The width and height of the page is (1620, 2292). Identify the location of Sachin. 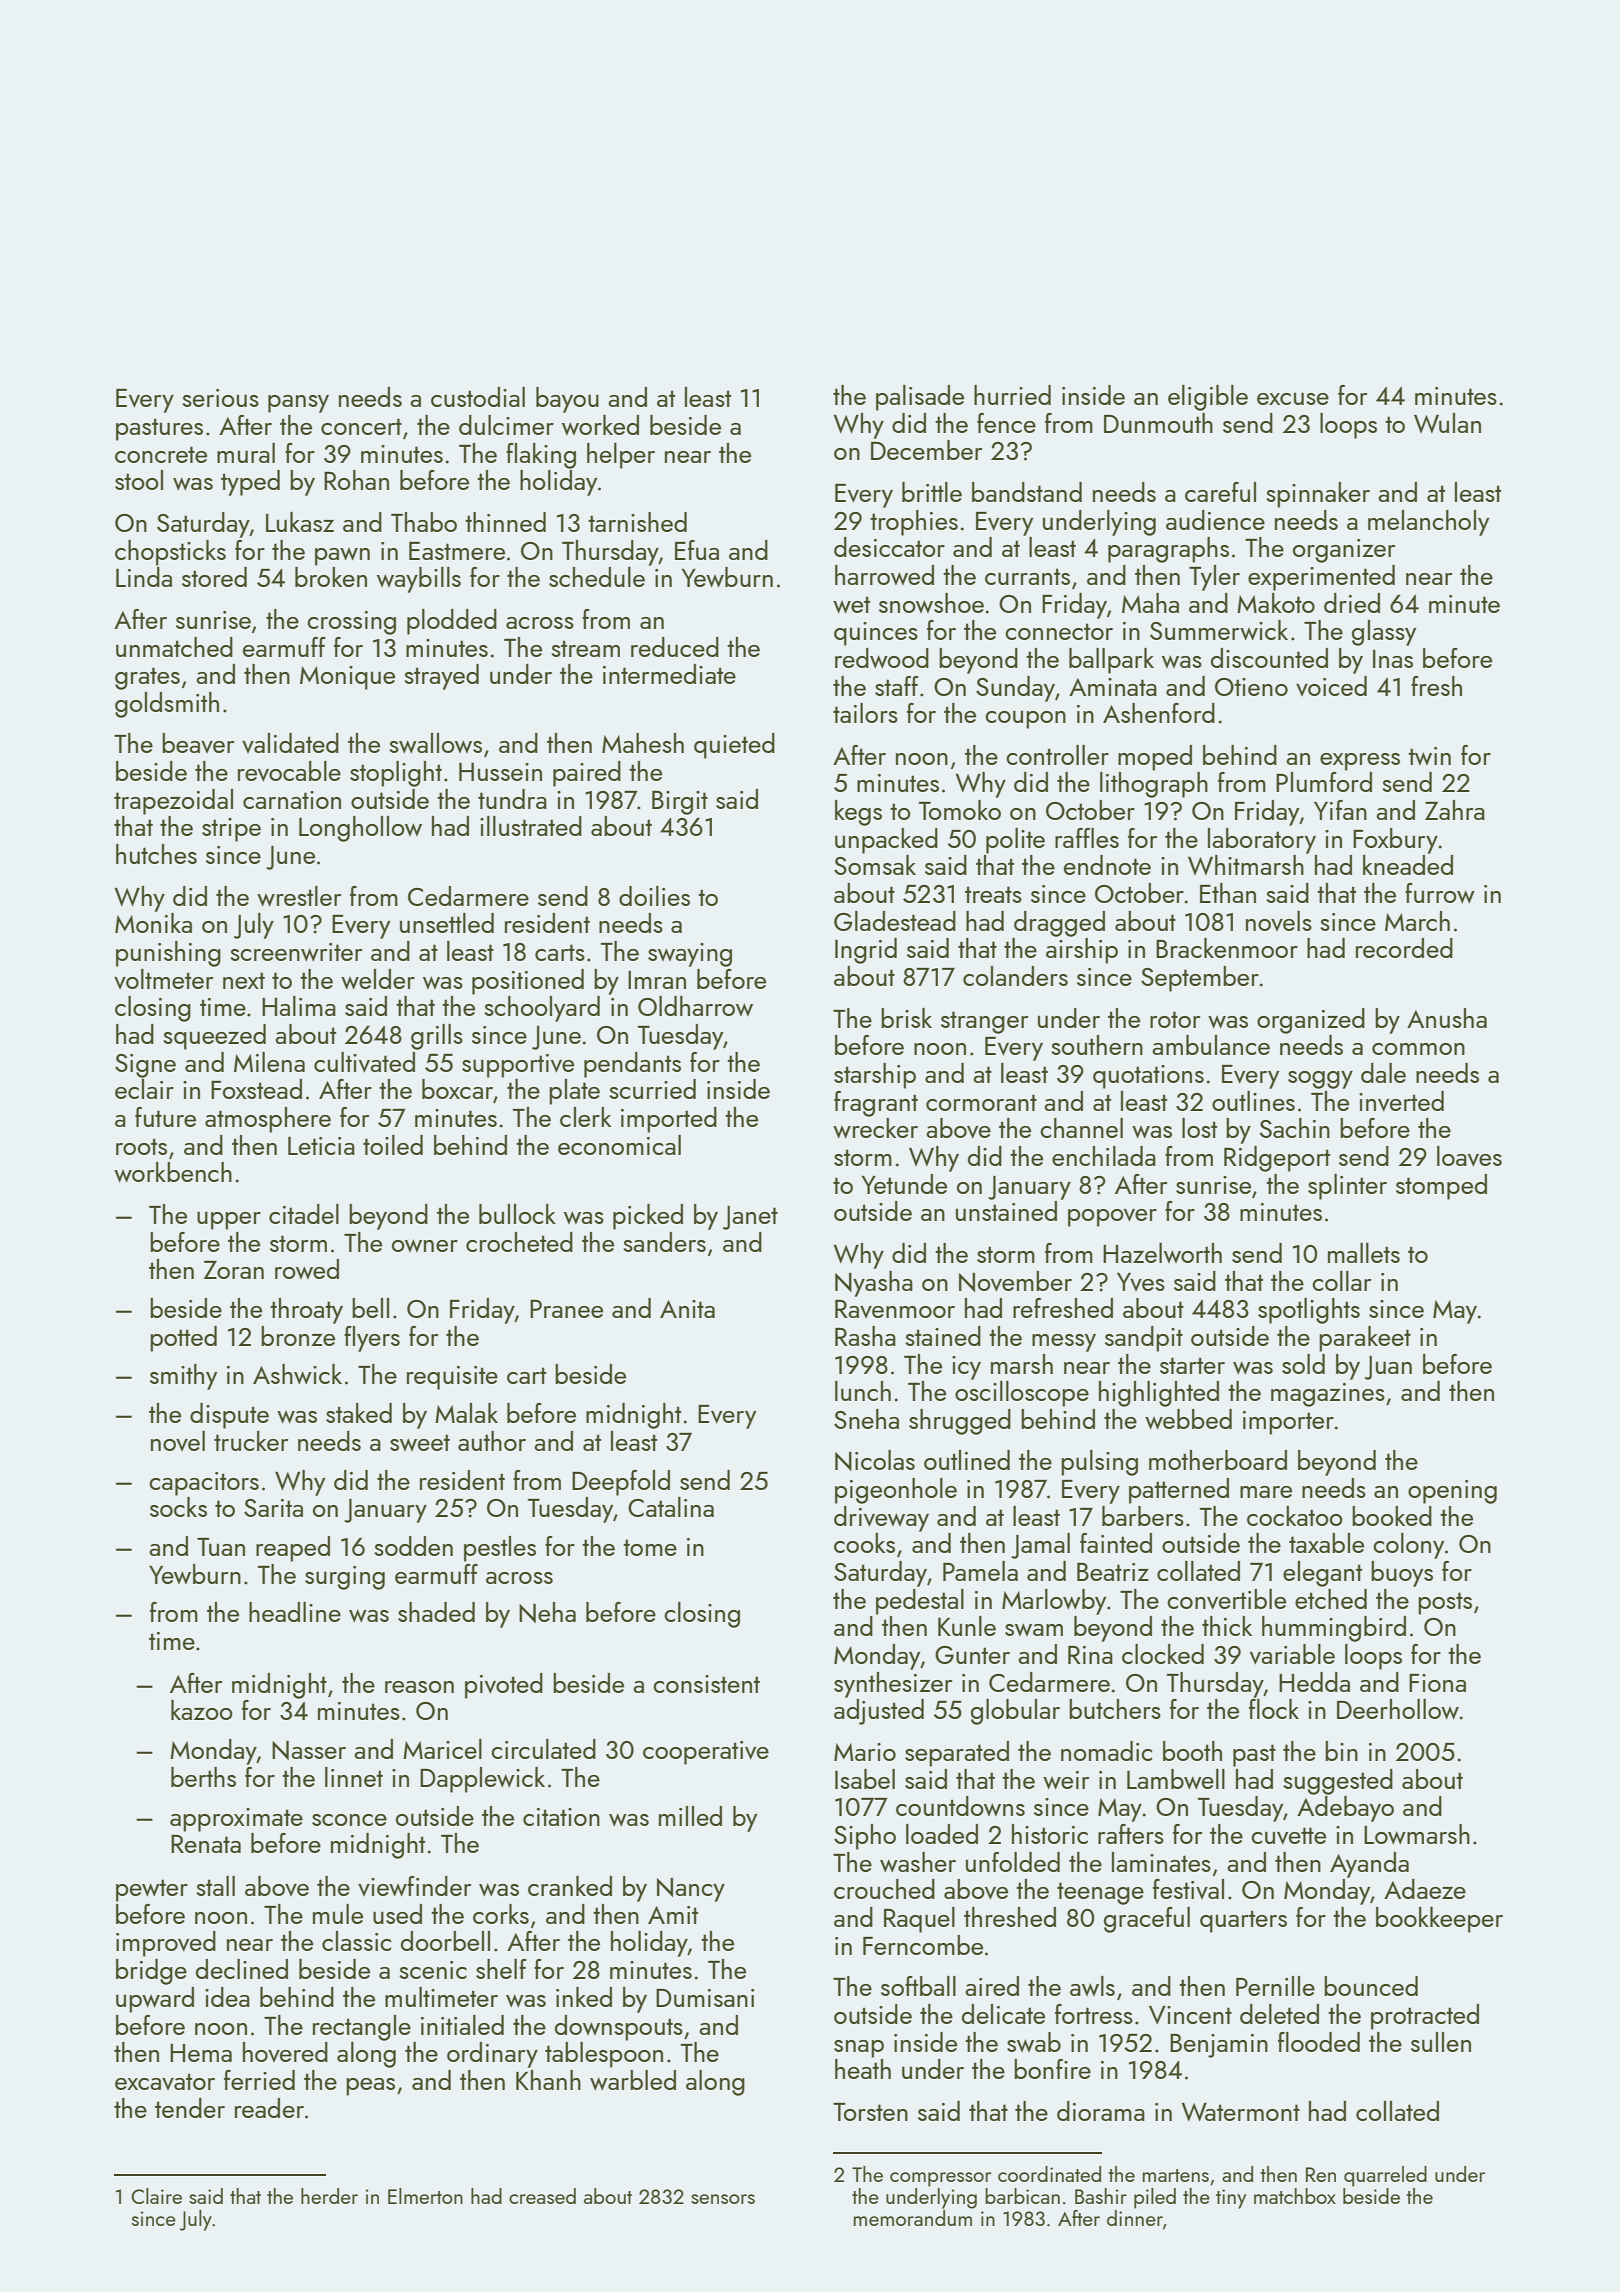
(1295, 1128).
